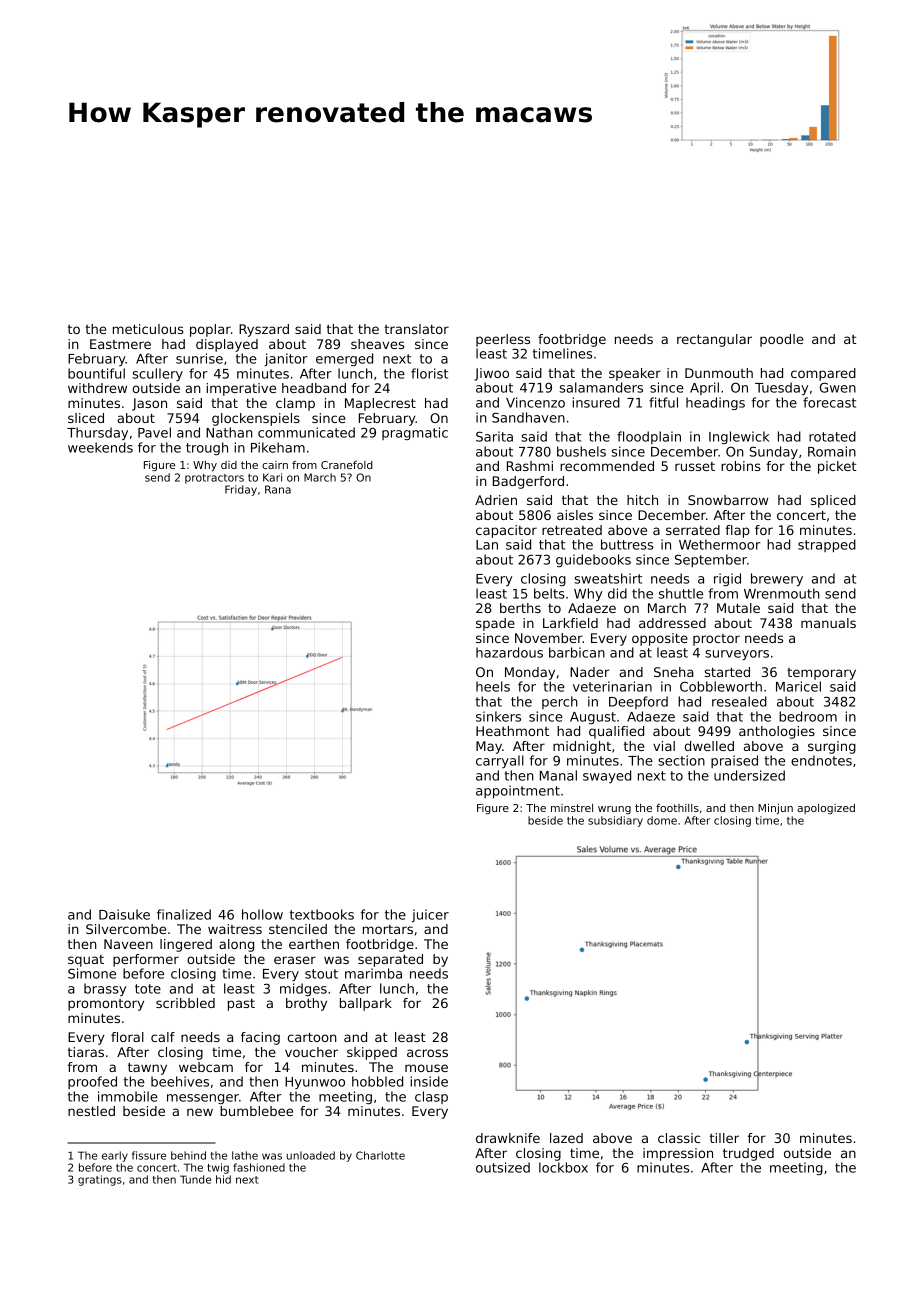  Describe the element at coordinates (416, 329) in the screenshot. I see `translator` at that location.
